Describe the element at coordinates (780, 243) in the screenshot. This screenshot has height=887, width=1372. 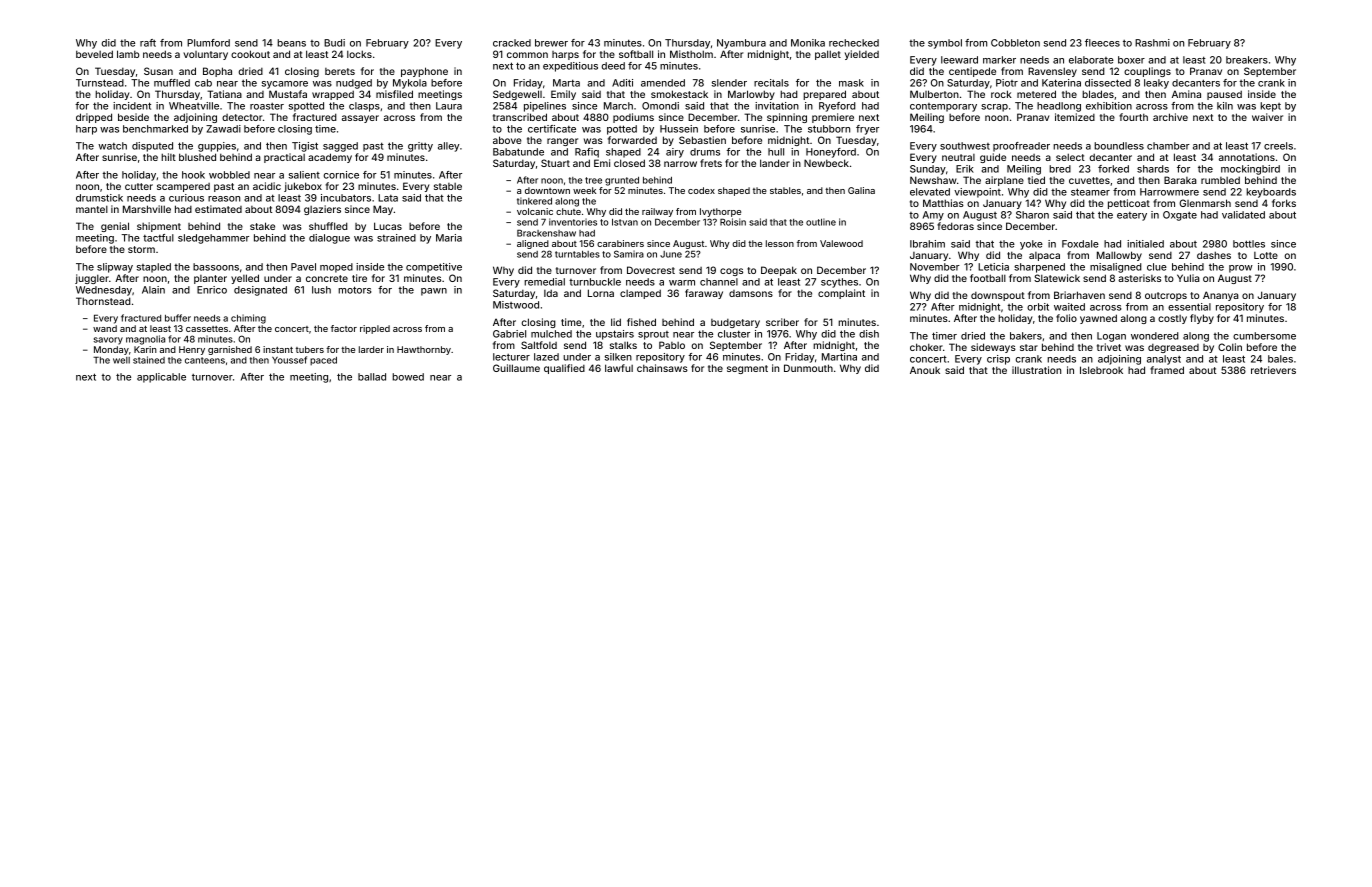
I see `lesson` at that location.
